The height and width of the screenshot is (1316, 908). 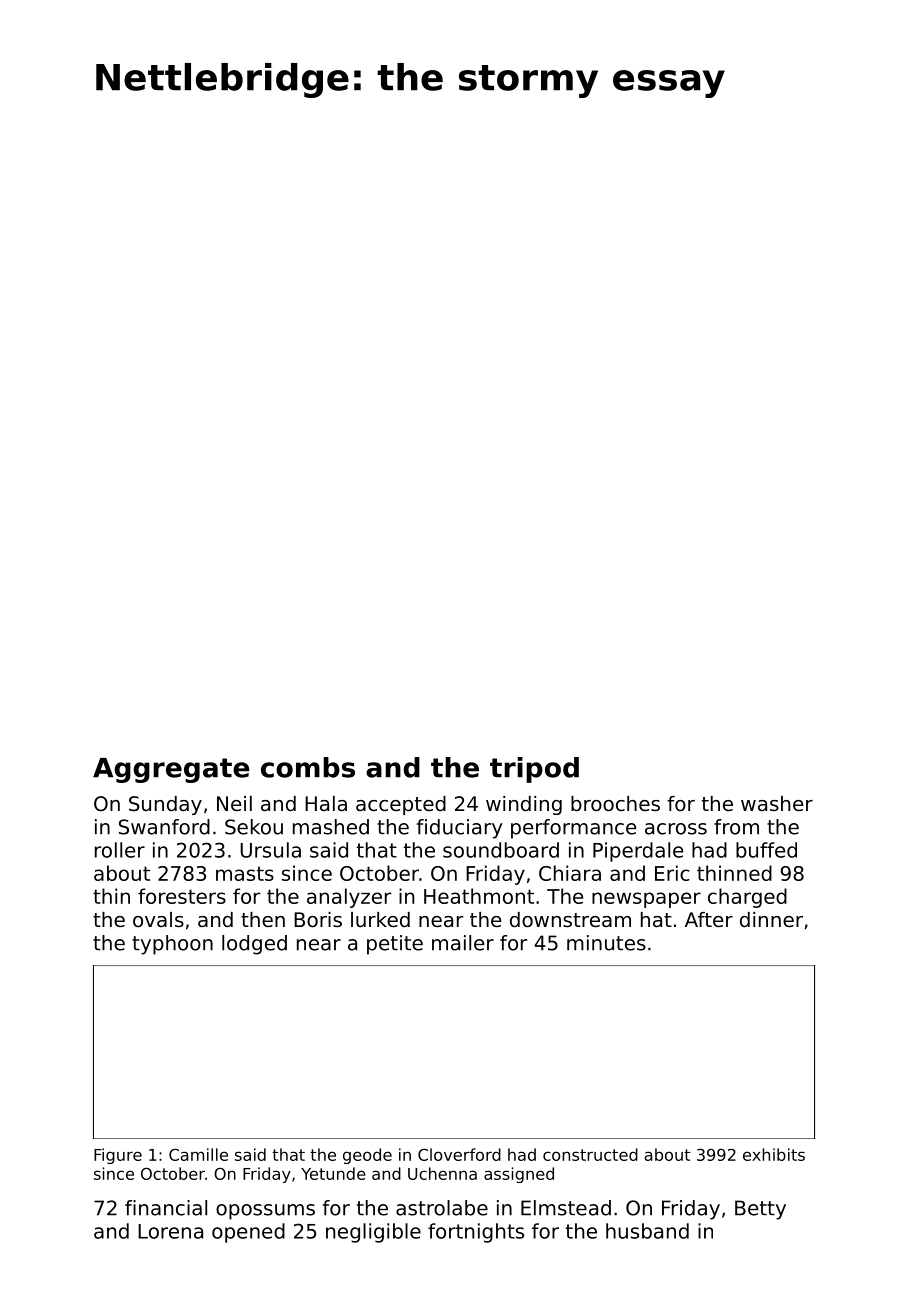 I want to click on washer, so click(x=777, y=804).
